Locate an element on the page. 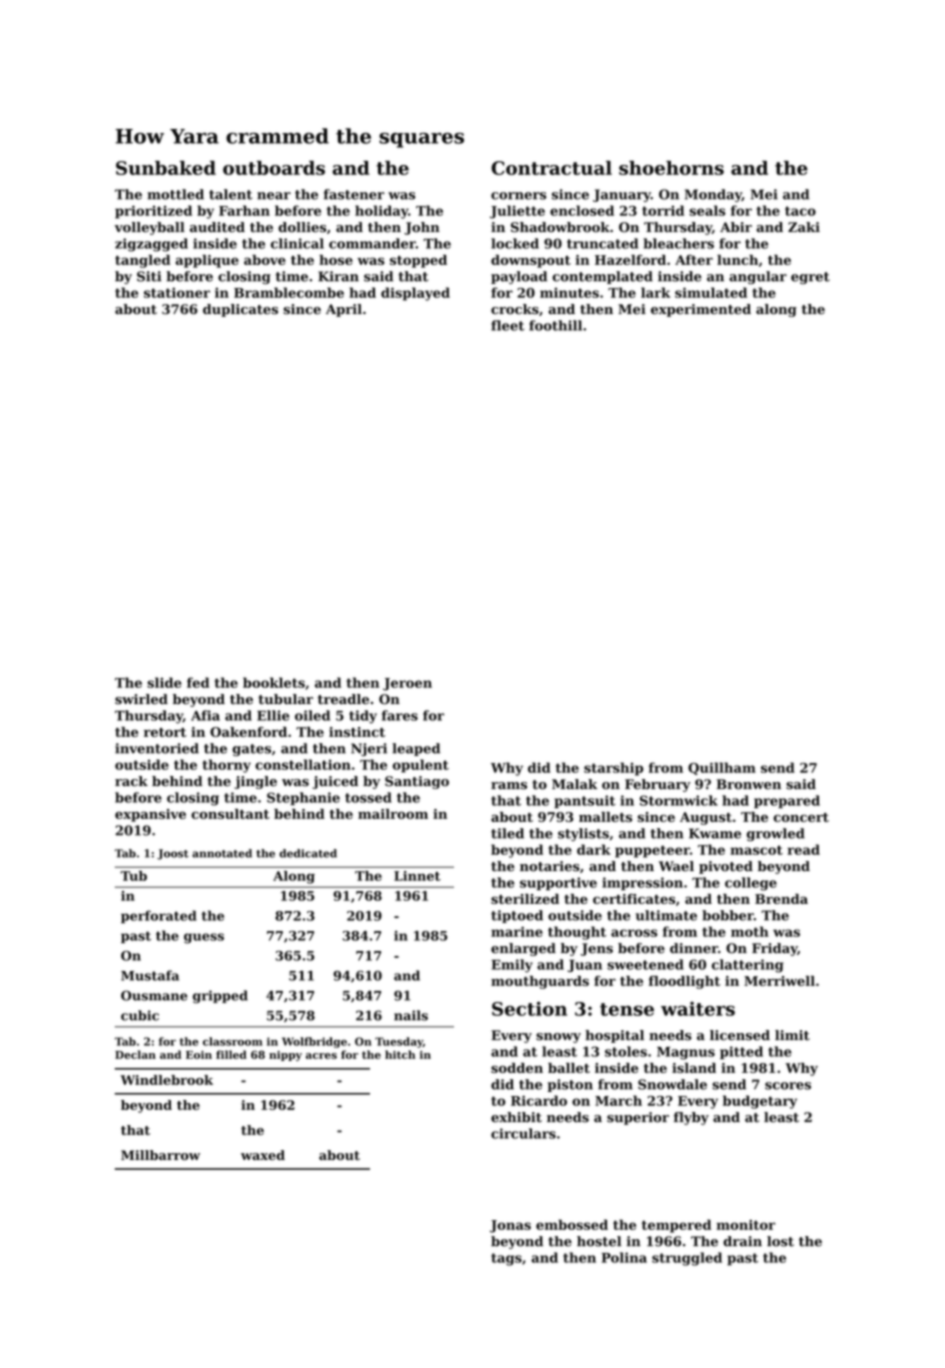 Image resolution: width=945 pixels, height=1368 pixels. nails is located at coordinates (411, 1015).
